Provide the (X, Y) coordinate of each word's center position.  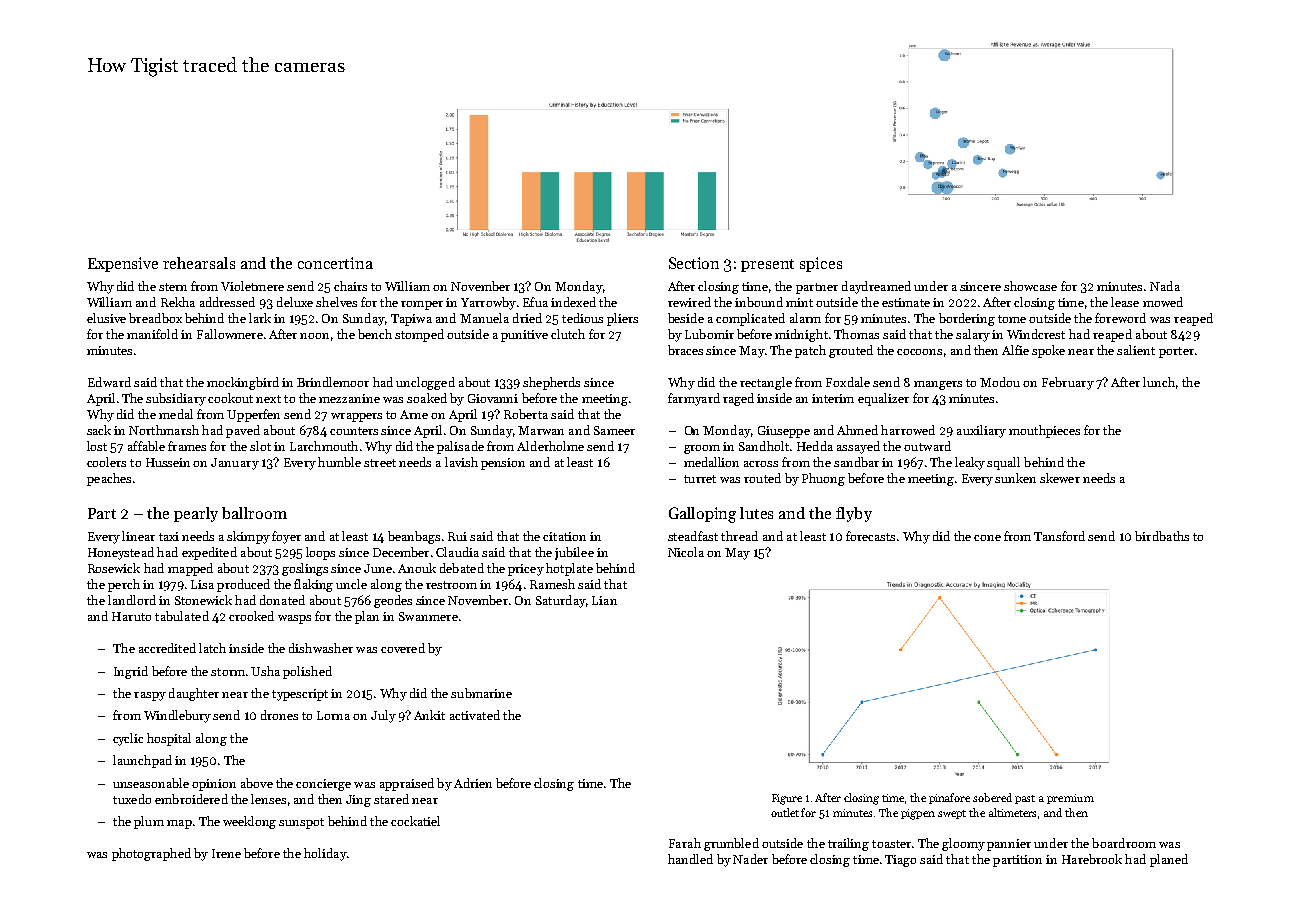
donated (282, 600)
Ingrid (131, 672)
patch (810, 351)
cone (987, 538)
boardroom (1124, 843)
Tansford (1059, 536)
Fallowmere (230, 334)
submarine (481, 693)
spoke (1048, 351)
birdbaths (1162, 536)
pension (503, 464)
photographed (151, 854)
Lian (604, 600)
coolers (106, 462)
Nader (750, 859)
